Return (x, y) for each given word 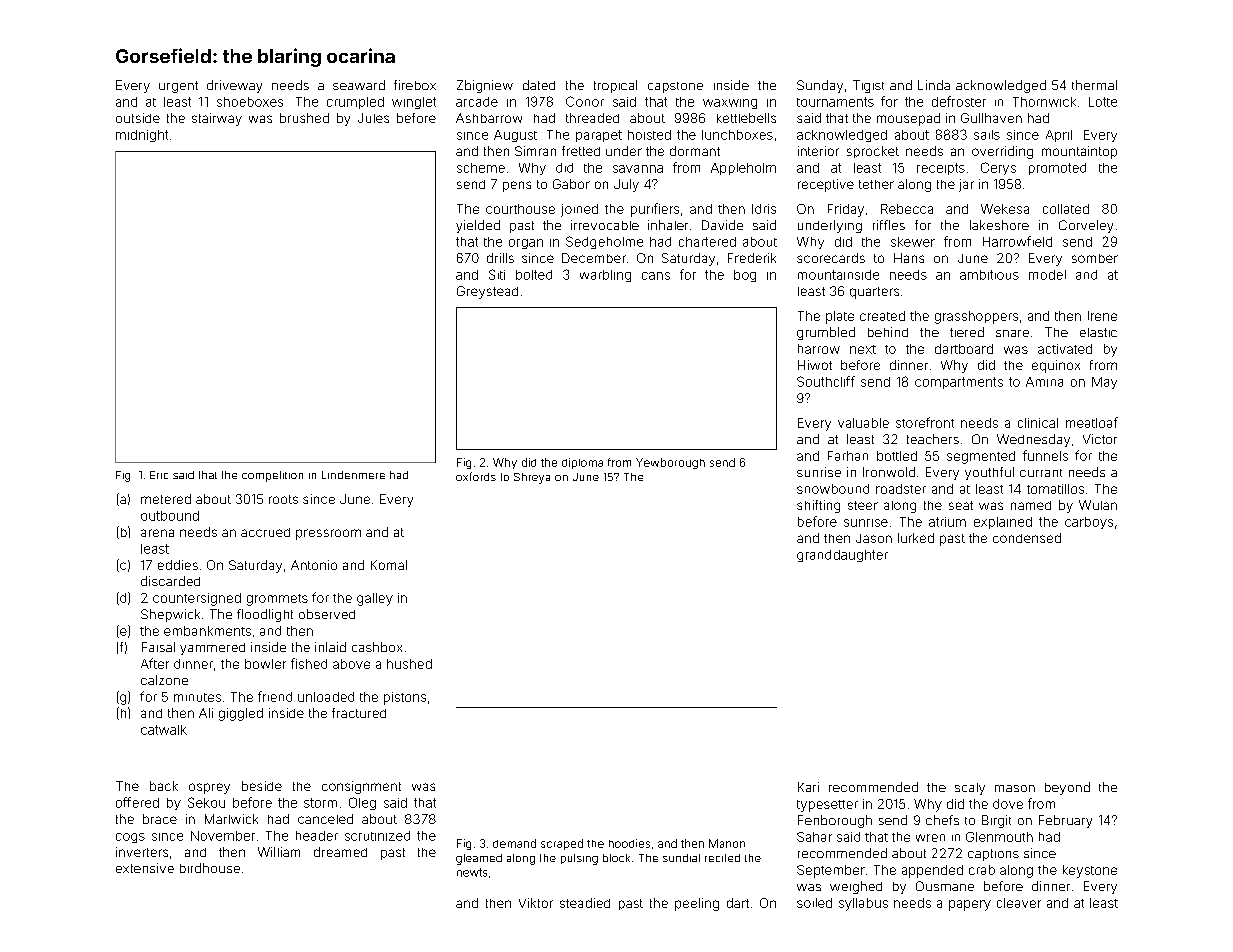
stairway (217, 119)
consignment (361, 787)
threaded (592, 118)
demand (514, 843)
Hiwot (815, 365)
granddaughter (842, 556)
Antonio (314, 565)
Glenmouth (999, 837)
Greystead (487, 292)
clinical (1038, 423)
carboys (1089, 523)
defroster (959, 101)
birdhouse (210, 868)
